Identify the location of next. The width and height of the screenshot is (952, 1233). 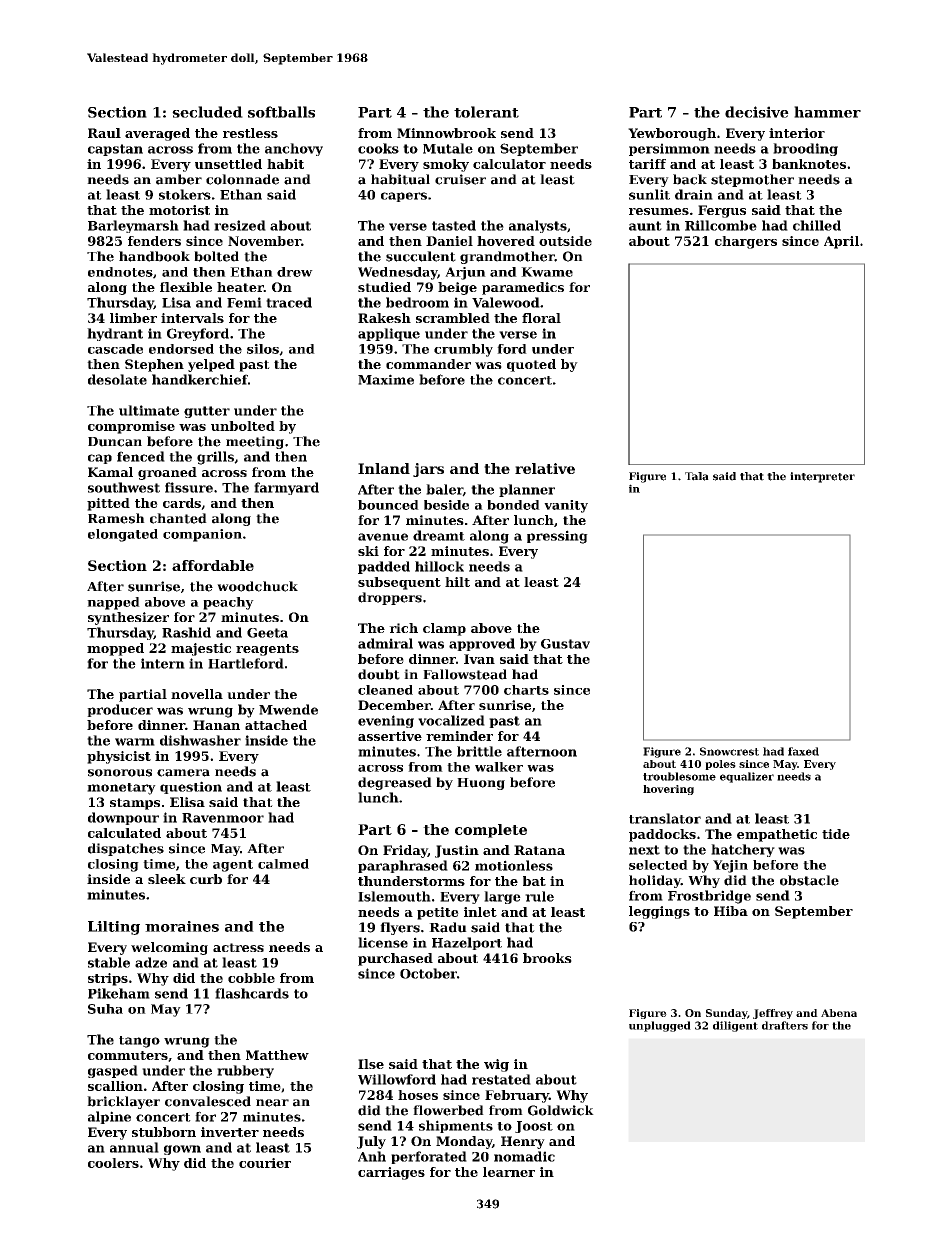
(644, 850).
